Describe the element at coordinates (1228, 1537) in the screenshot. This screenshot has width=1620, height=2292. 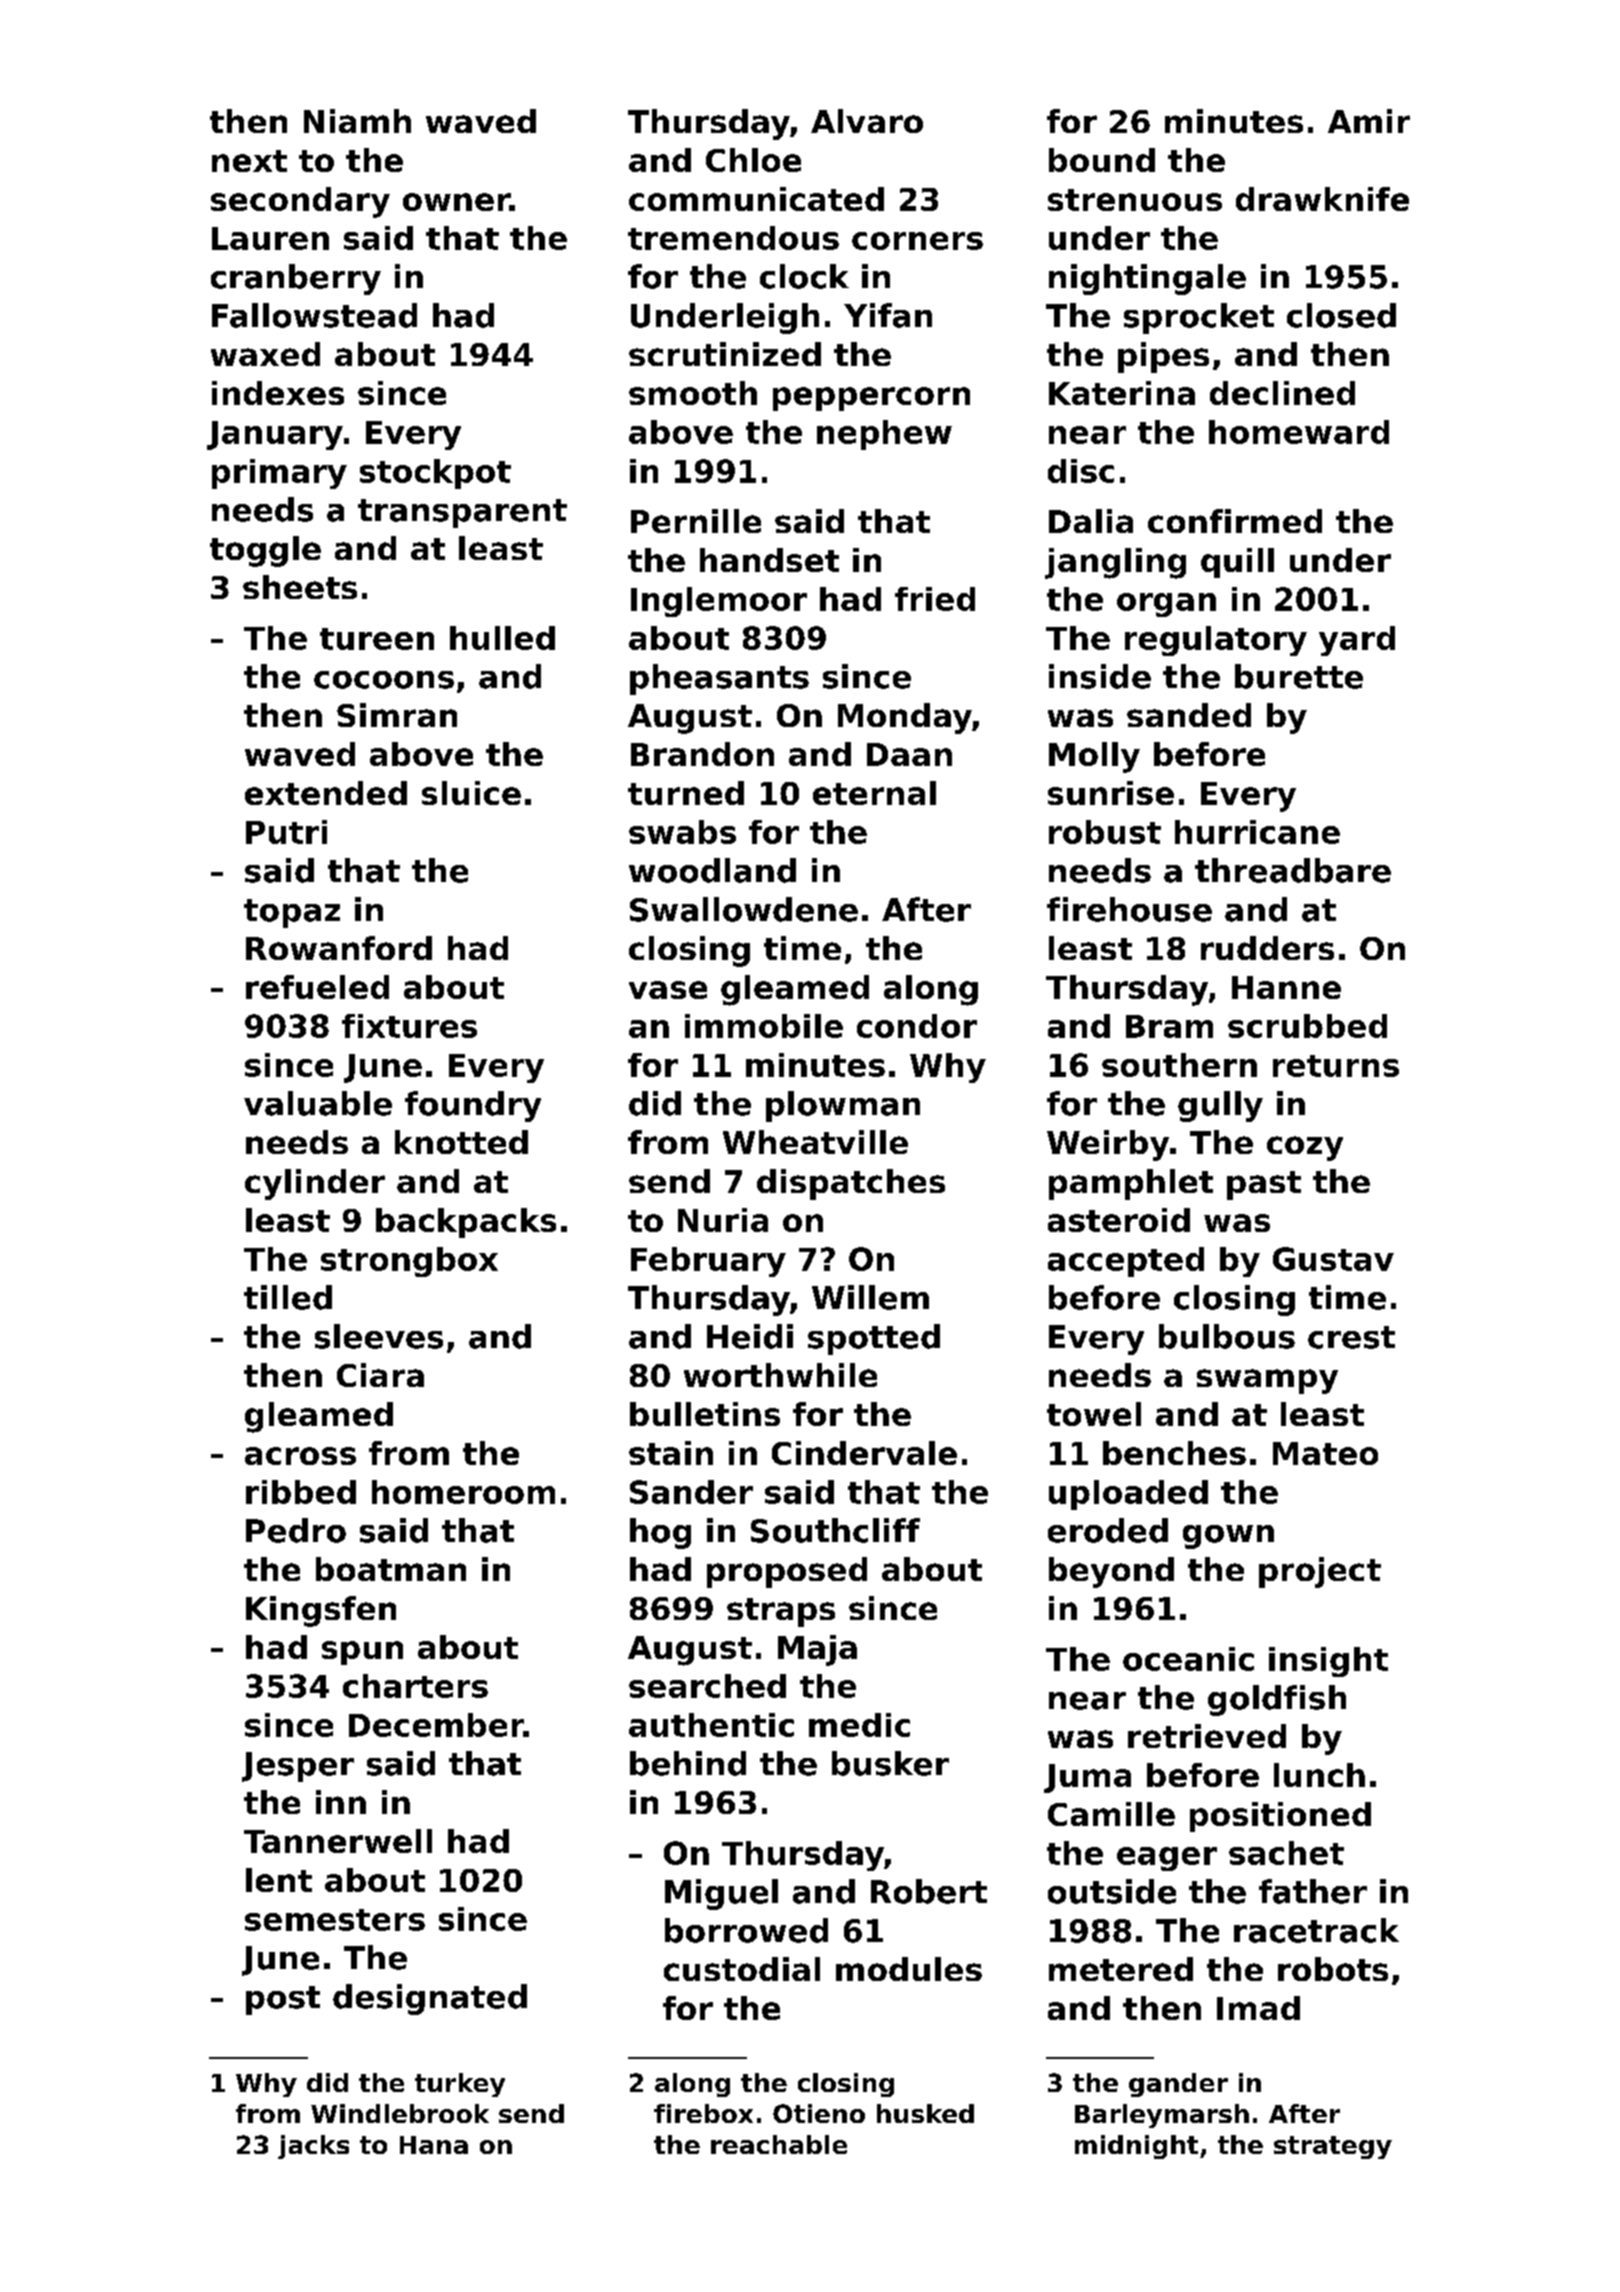
I see `gown` at that location.
